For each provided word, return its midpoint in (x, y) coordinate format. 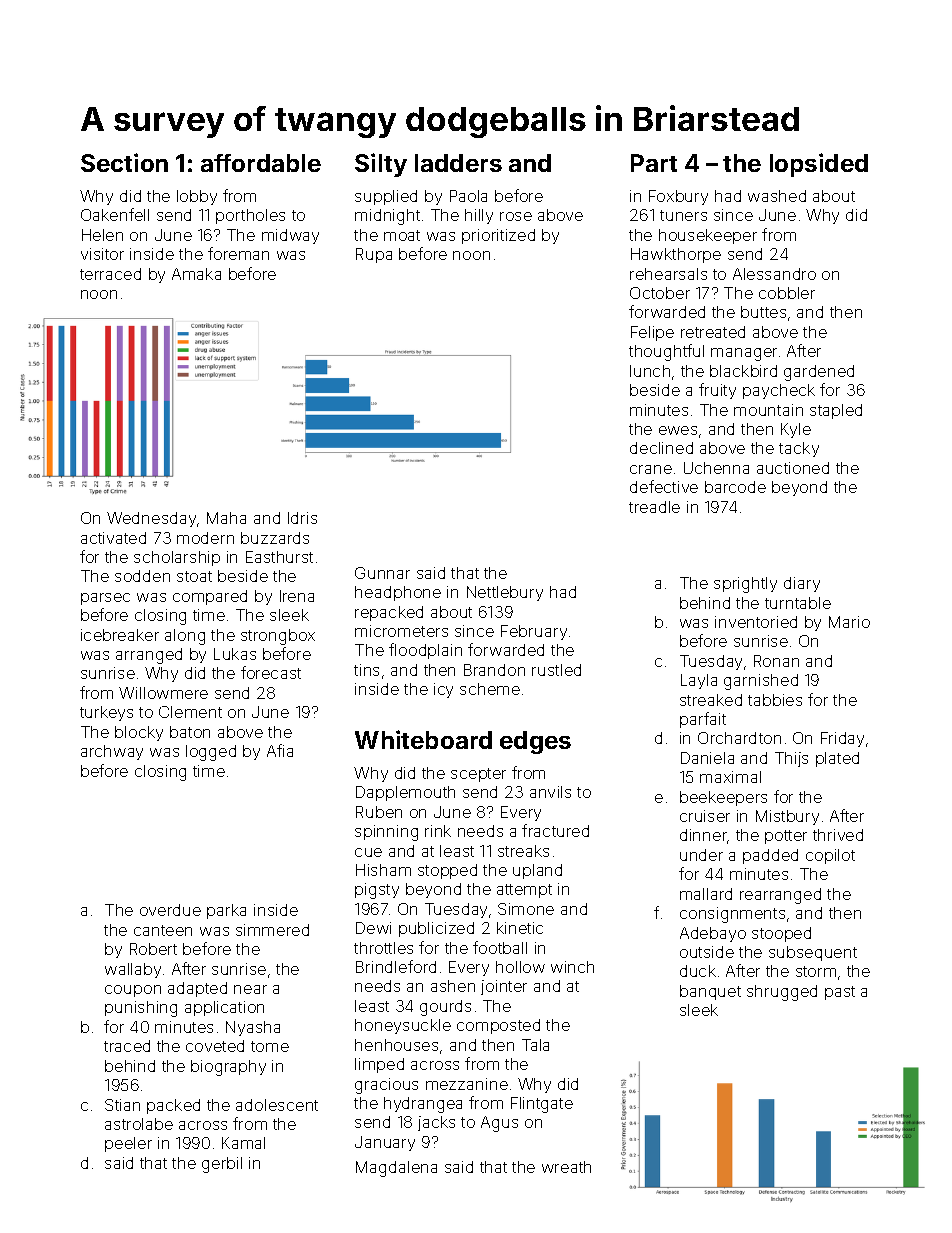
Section (124, 162)
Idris (302, 518)
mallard (706, 894)
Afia (280, 750)
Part (654, 163)
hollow (520, 967)
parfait (703, 720)
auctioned (793, 468)
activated (113, 538)
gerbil (222, 1165)
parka (226, 911)
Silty (381, 165)
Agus (499, 1124)
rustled (556, 670)
